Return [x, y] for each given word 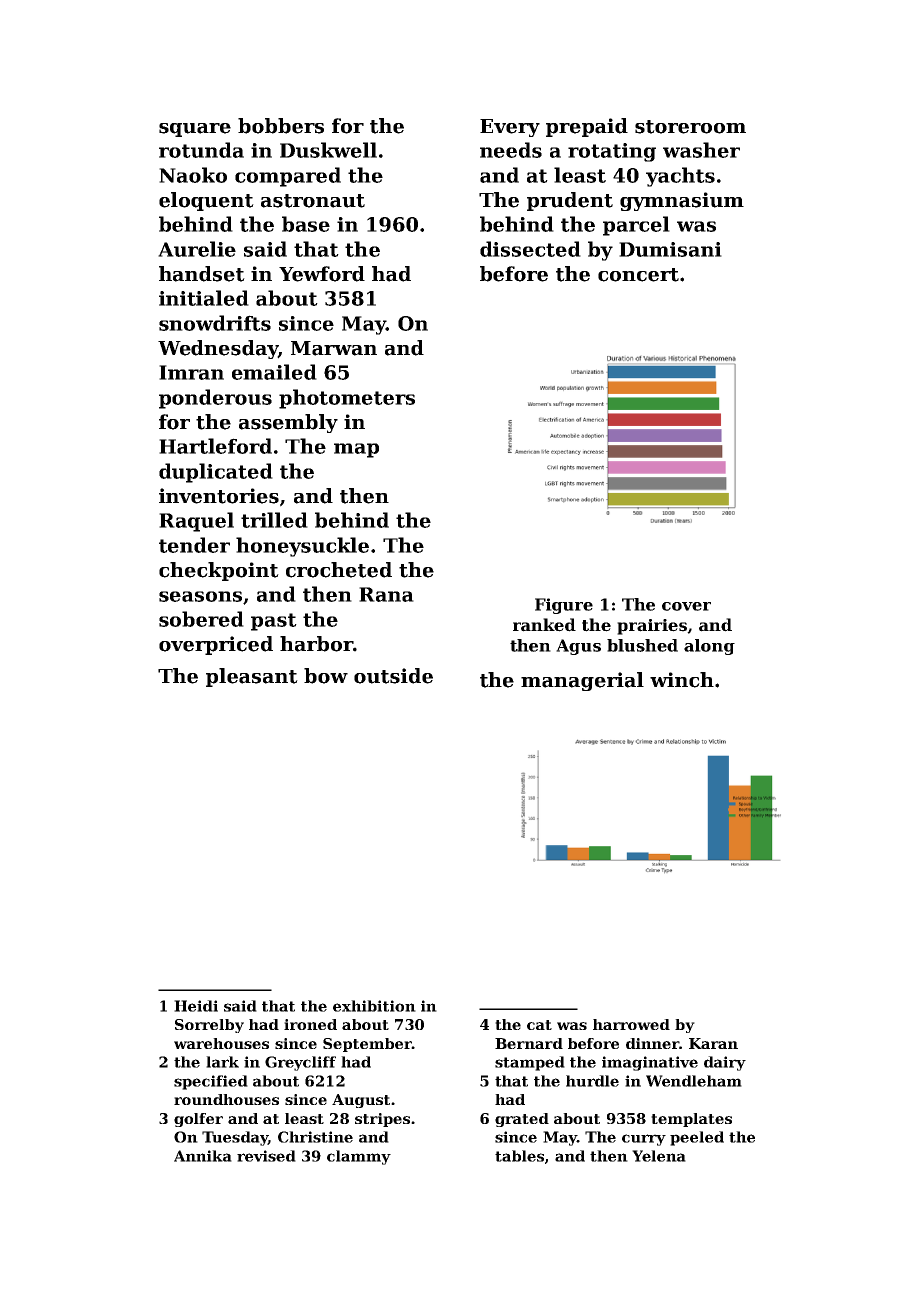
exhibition [374, 1006]
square [195, 130]
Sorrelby [209, 1026]
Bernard [529, 1043]
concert [638, 275]
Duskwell [328, 150]
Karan [713, 1043]
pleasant [252, 677]
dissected [530, 249]
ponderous [215, 399]
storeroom [690, 127]
